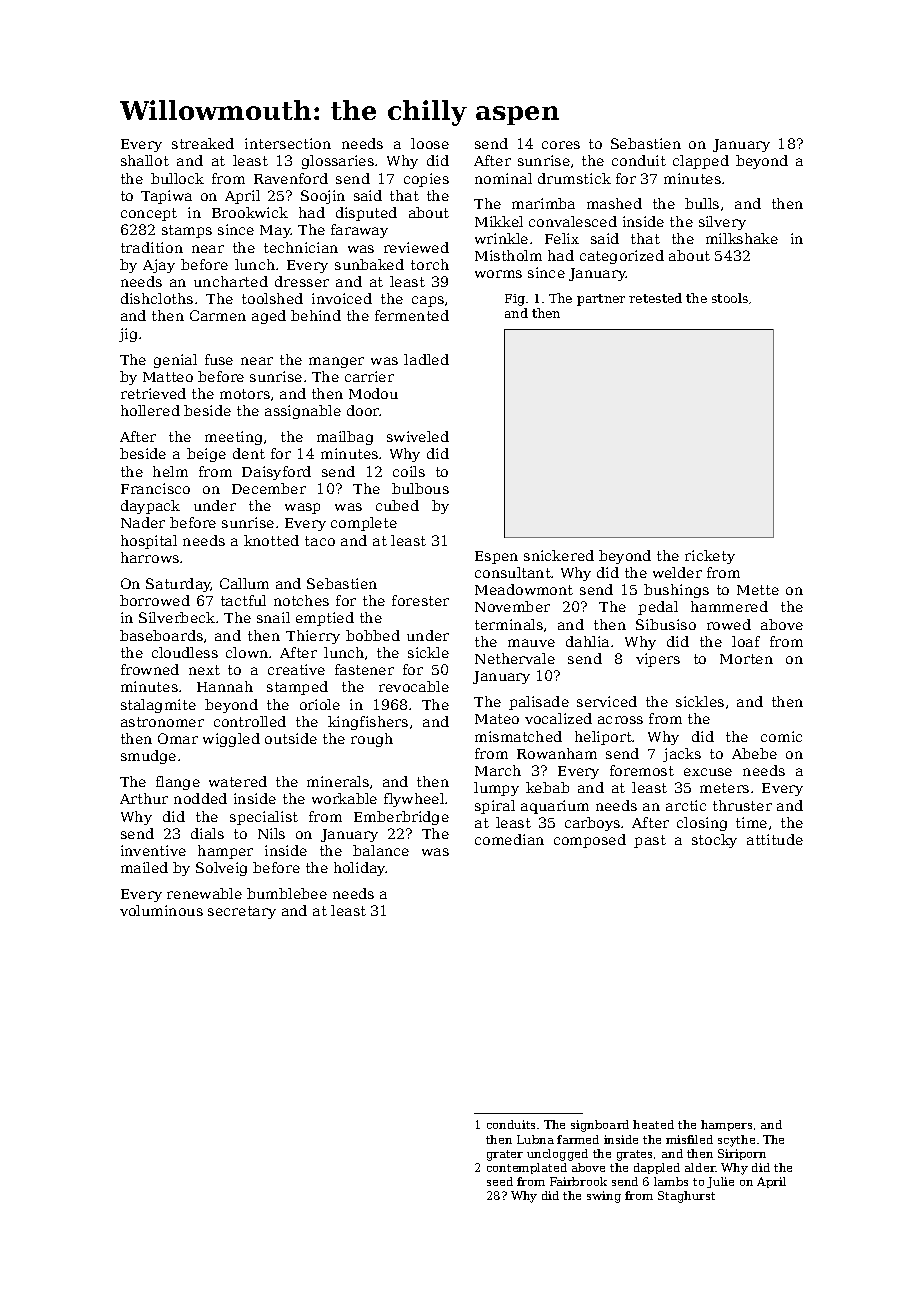  What do you see at coordinates (264, 818) in the image?
I see `specialist` at bounding box center [264, 818].
